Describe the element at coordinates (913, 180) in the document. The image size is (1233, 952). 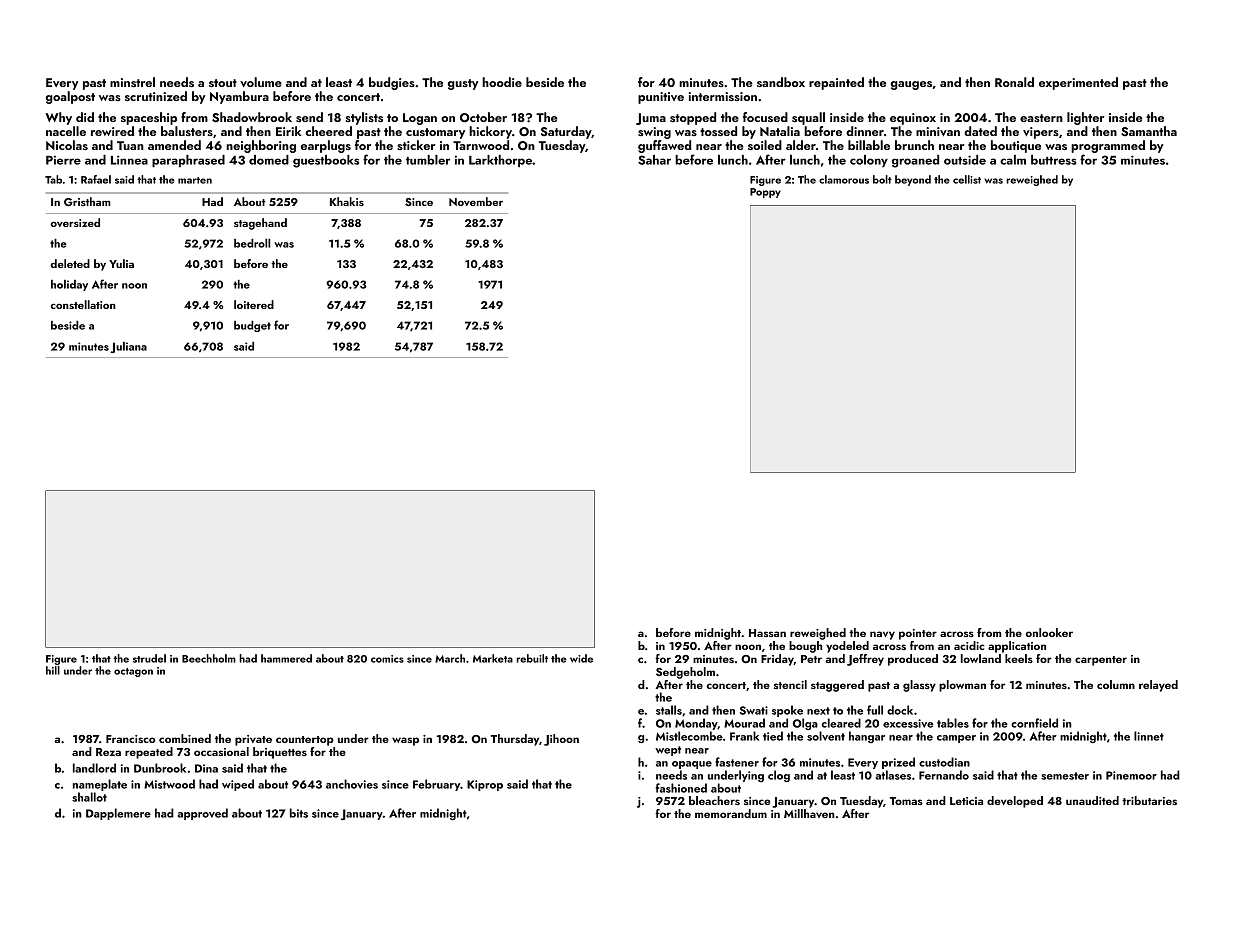
I see `beyond` at that location.
